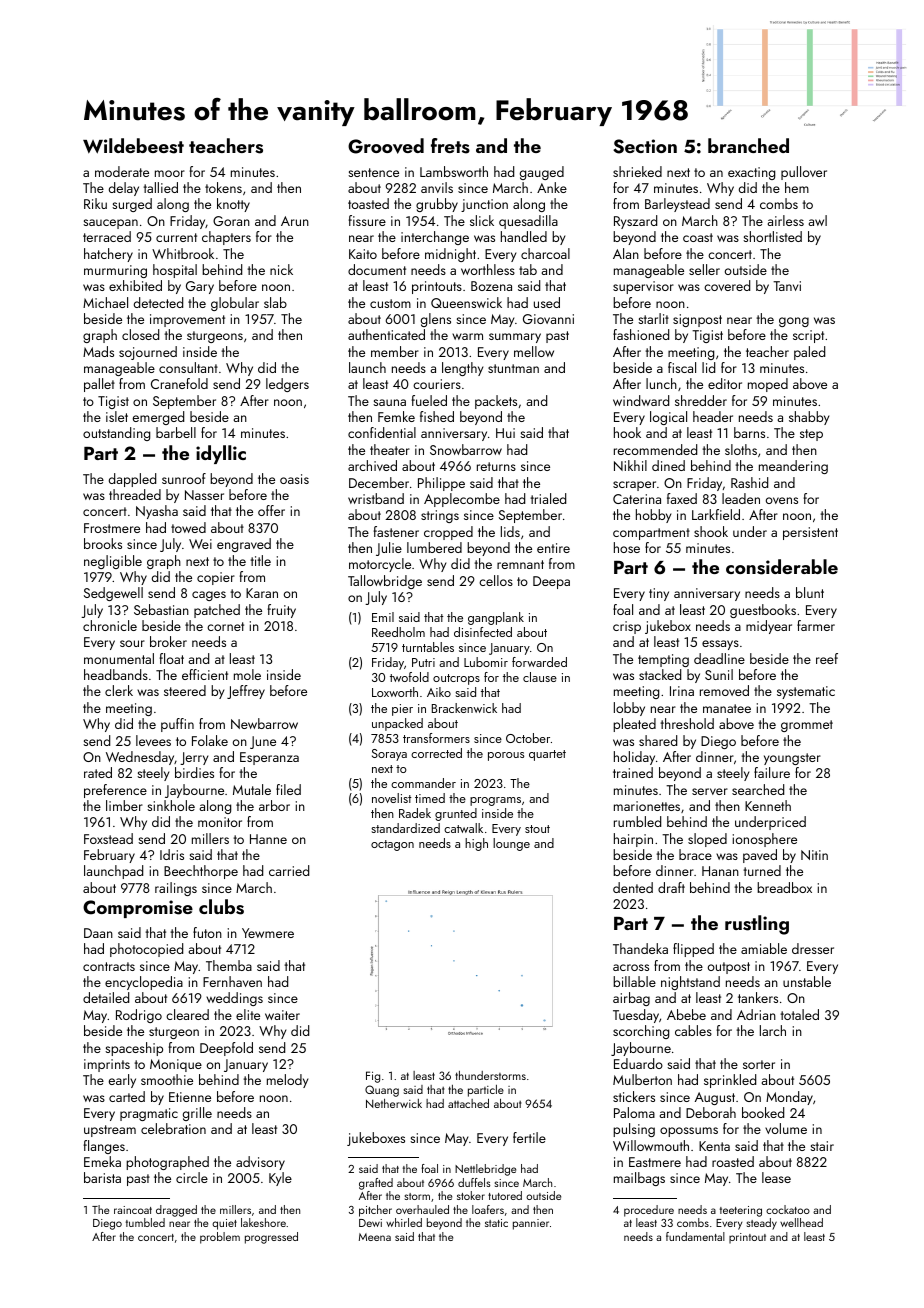 This page has height=1308, width=924. I want to click on frets, so click(450, 146).
